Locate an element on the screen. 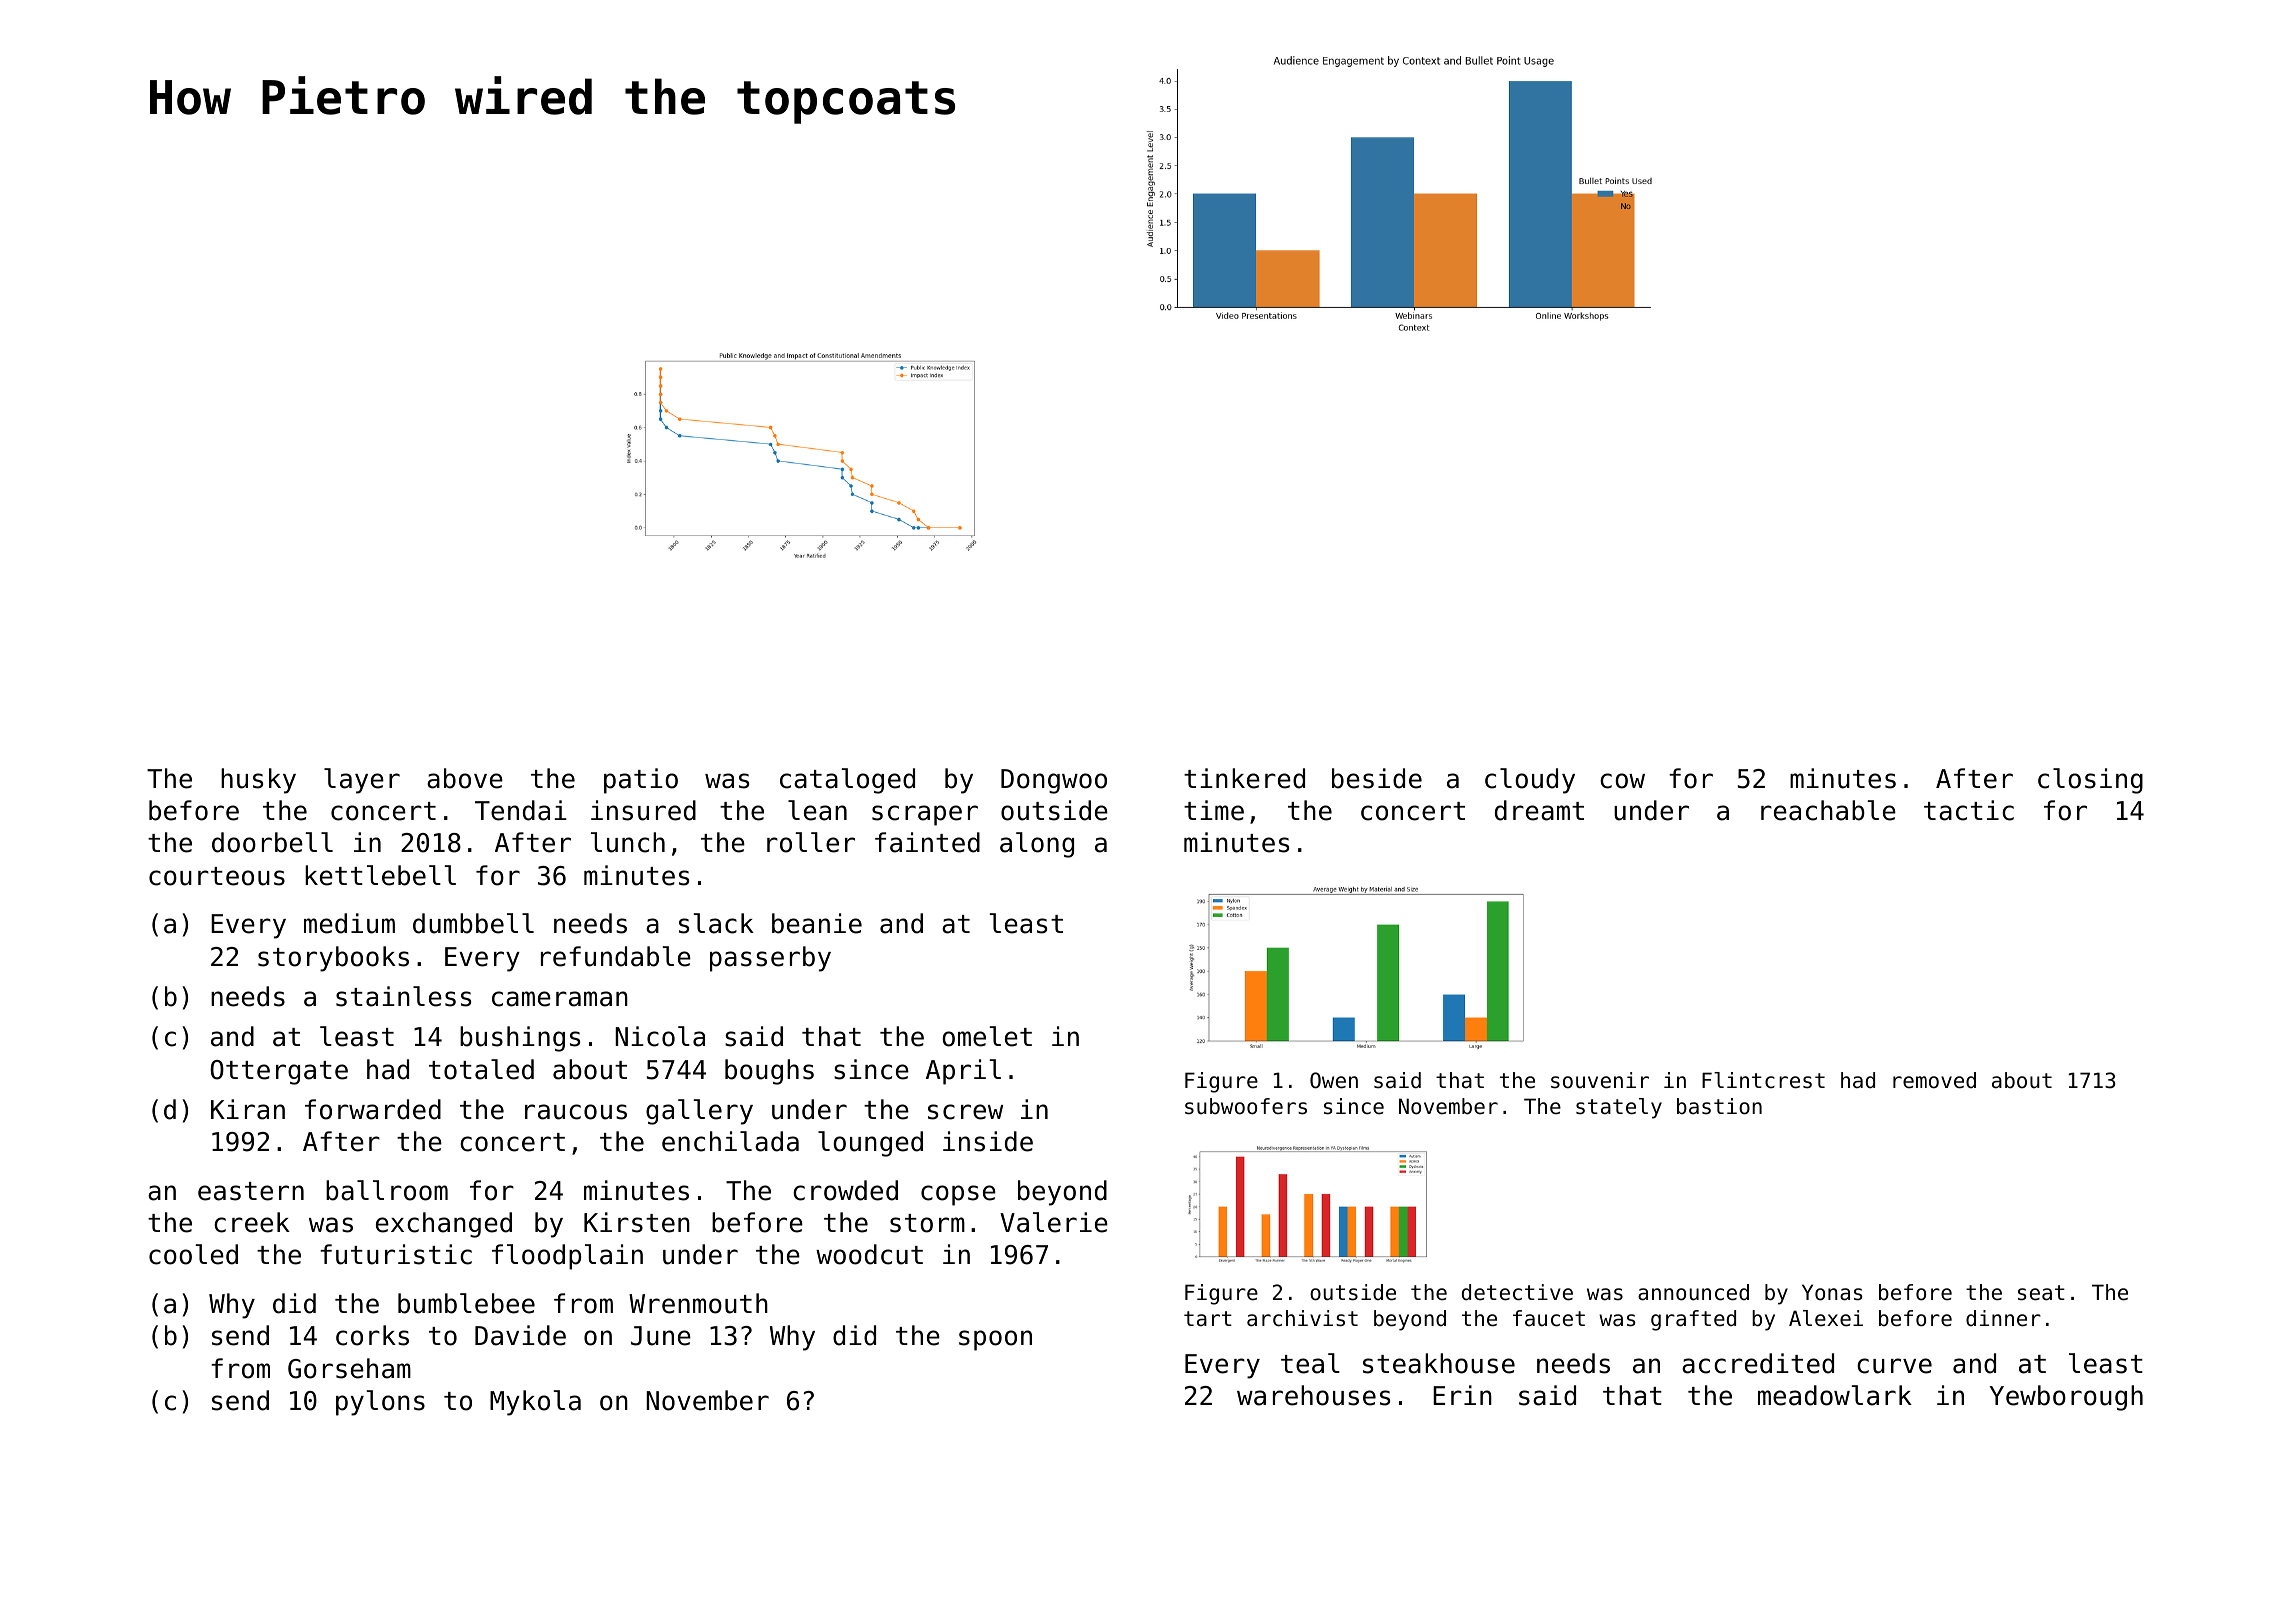 This screenshot has width=2292, height=1620. removed is located at coordinates (1934, 1080).
